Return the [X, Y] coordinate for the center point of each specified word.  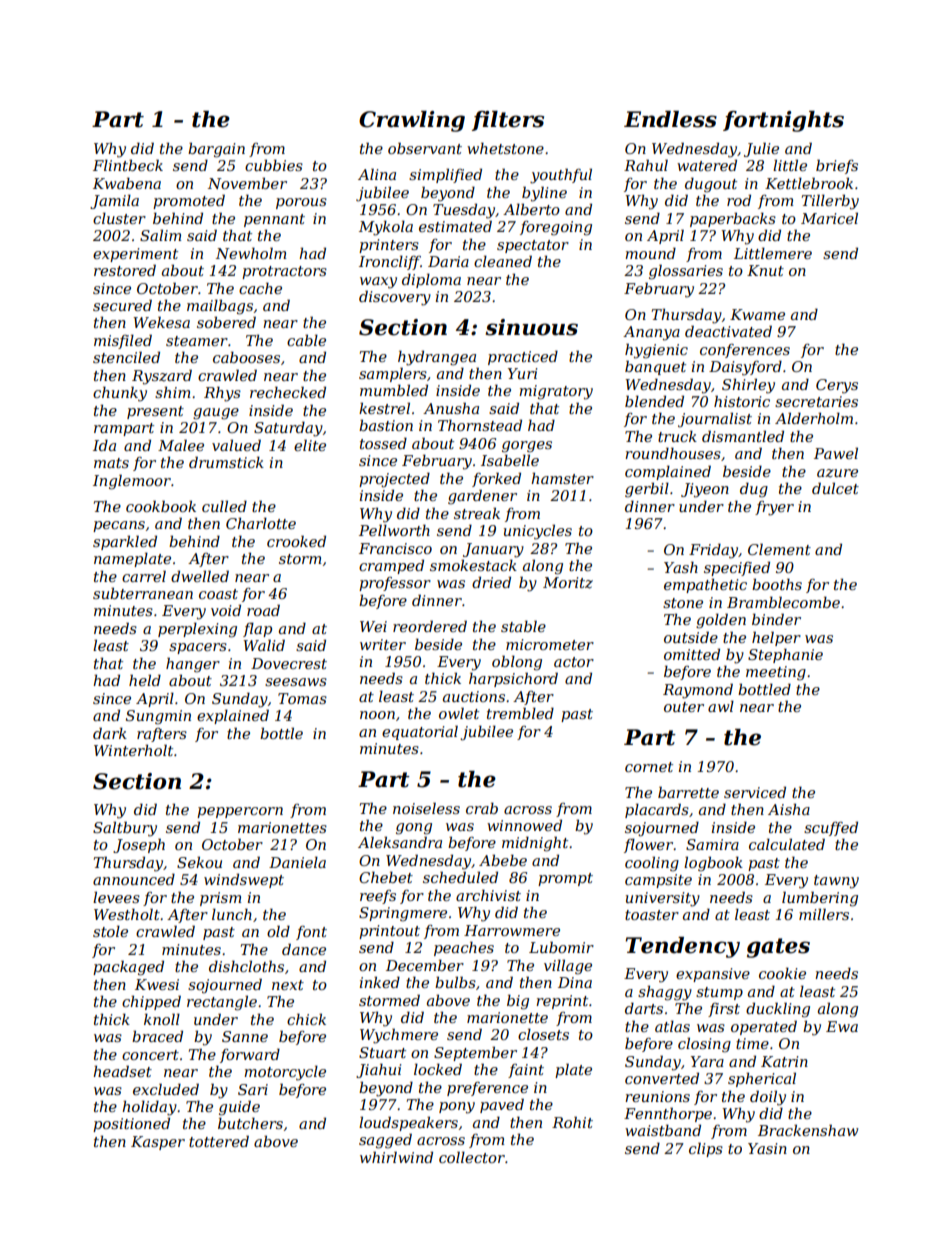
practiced [523, 357]
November [247, 183]
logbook [713, 864]
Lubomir [561, 947]
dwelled [200, 576]
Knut [765, 270]
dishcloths [246, 966]
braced [157, 1036]
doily [768, 1098]
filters [508, 121]
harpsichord [513, 679]
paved [502, 1105]
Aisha [789, 809]
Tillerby [830, 202]
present [155, 412]
